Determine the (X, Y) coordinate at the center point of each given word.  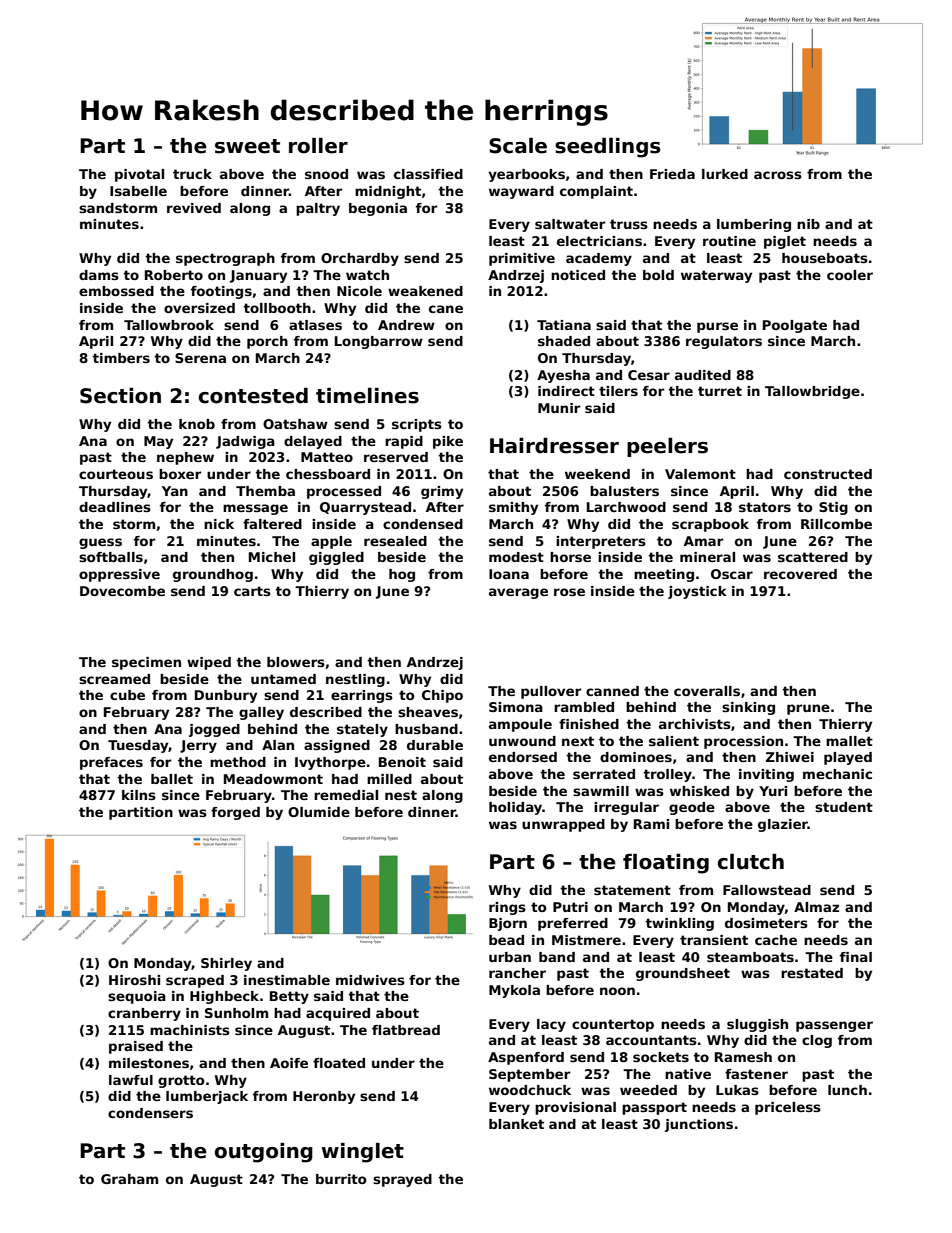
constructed (828, 474)
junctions (699, 1125)
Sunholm (236, 1013)
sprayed (402, 1180)
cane (446, 309)
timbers (121, 358)
